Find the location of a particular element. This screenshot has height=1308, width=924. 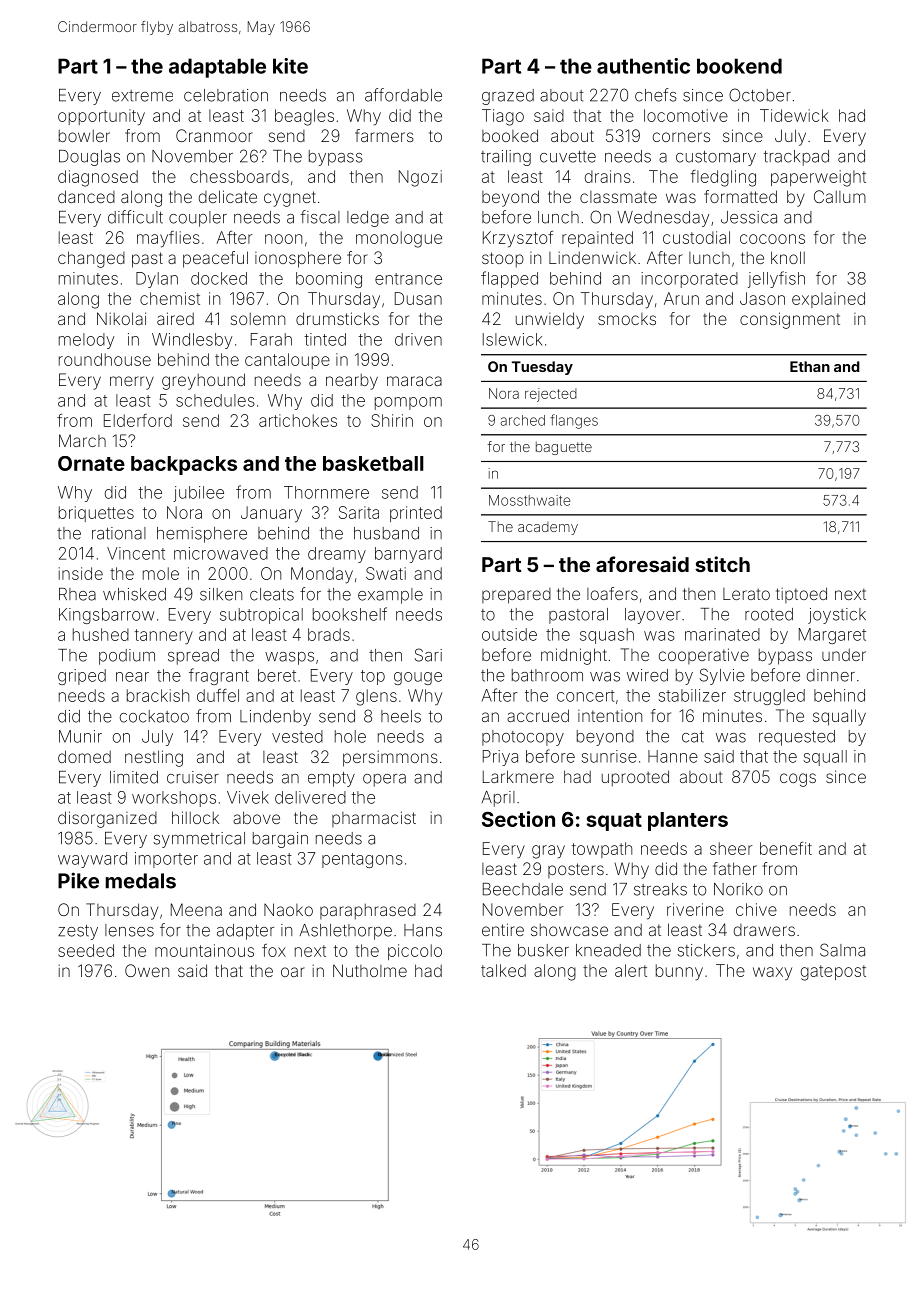

affordable is located at coordinates (403, 95).
